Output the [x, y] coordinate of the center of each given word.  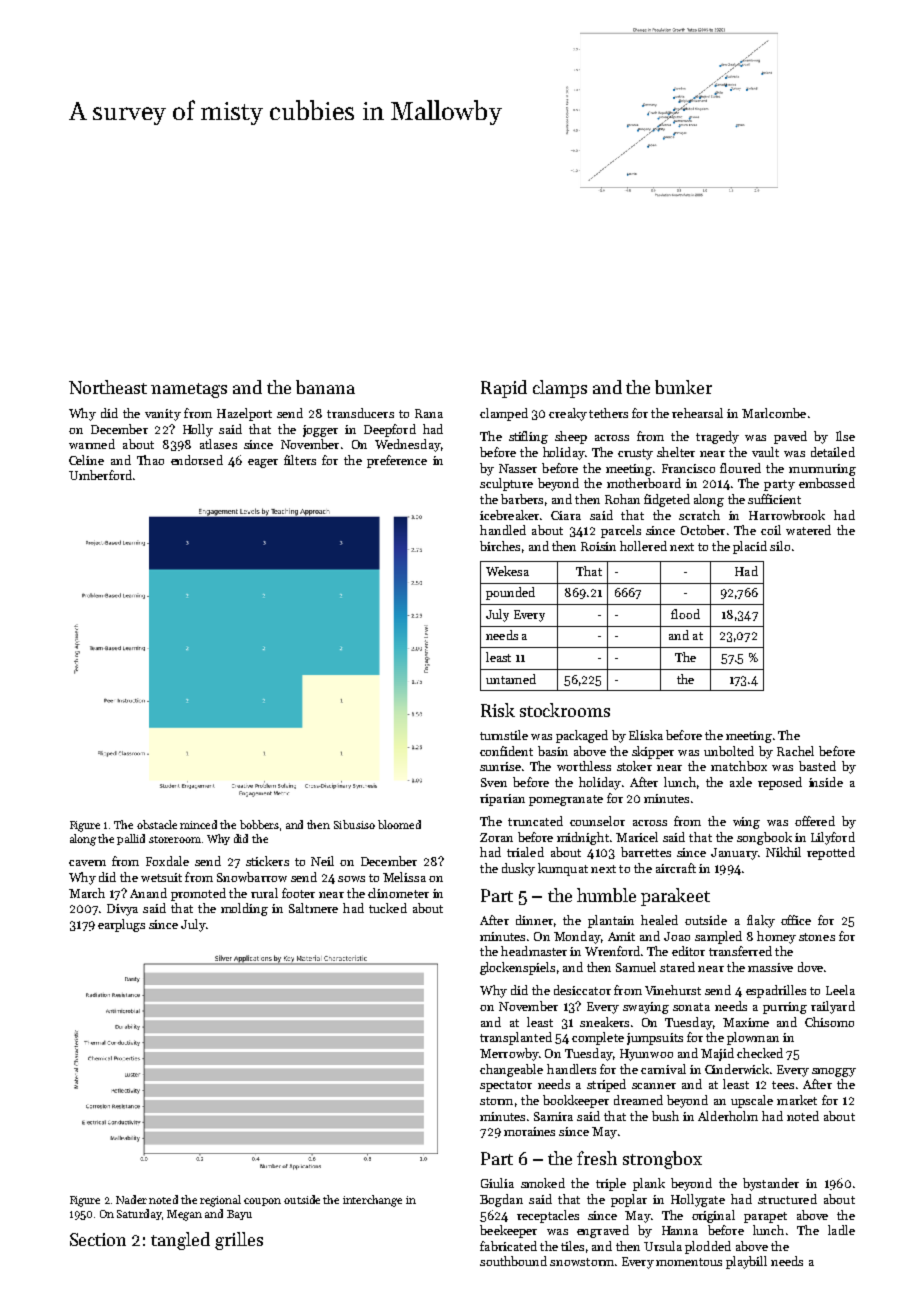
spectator [506, 1086]
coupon [262, 1202]
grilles [239, 1241]
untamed [511, 679]
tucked [388, 908]
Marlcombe [774, 413]
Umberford [100, 475]
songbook [764, 838]
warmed [92, 444]
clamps [560, 389]
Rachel [795, 751]
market [797, 1100]
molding [244, 909]
